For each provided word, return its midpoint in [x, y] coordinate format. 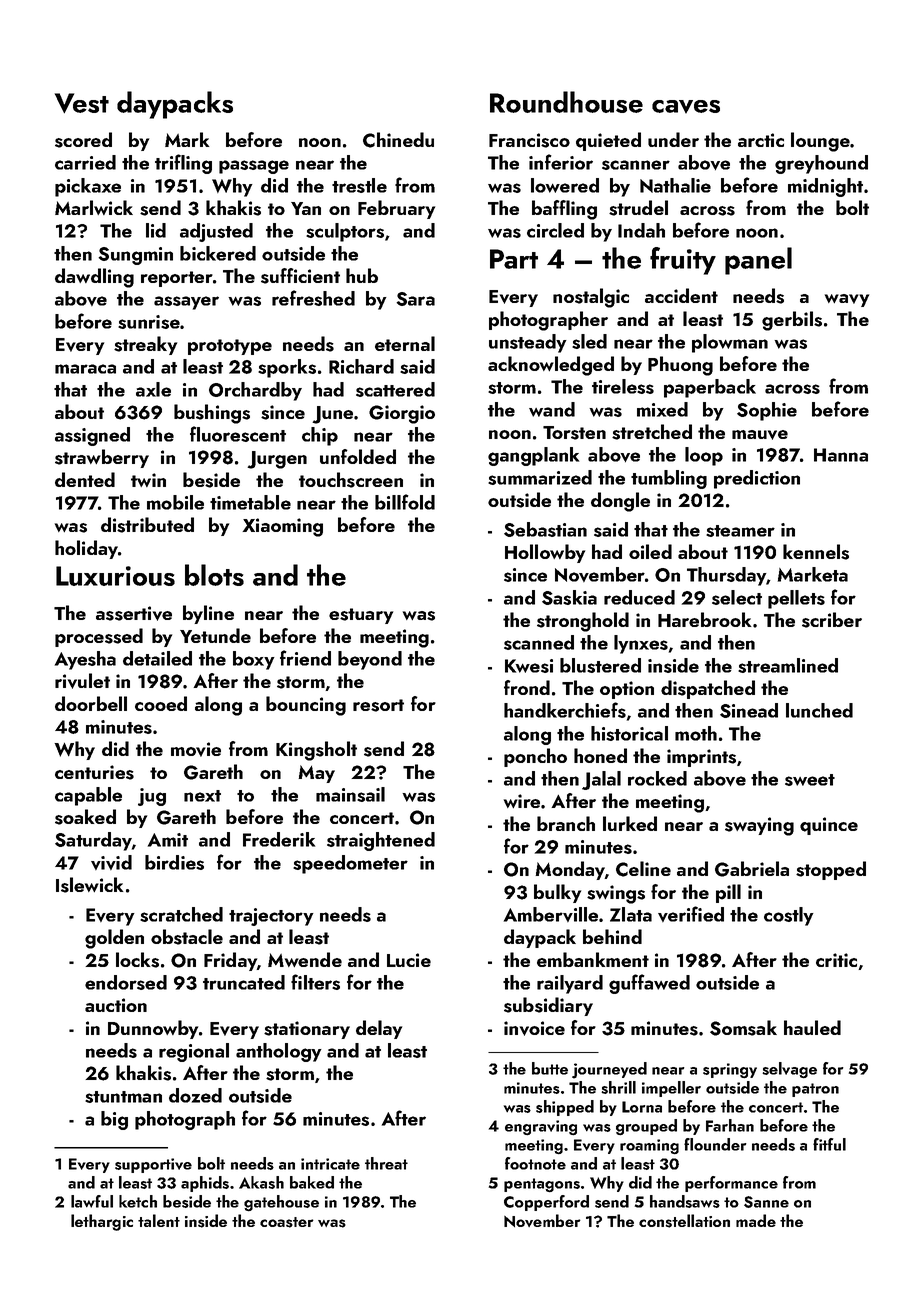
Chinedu [398, 140]
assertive [134, 613]
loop [704, 456]
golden [114, 939]
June [332, 415]
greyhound [821, 164]
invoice [534, 1028]
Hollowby [545, 553]
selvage [790, 1070]
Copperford [546, 1203]
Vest [82, 103]
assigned [92, 436]
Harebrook [705, 619]
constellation [684, 1221]
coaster [287, 1222]
